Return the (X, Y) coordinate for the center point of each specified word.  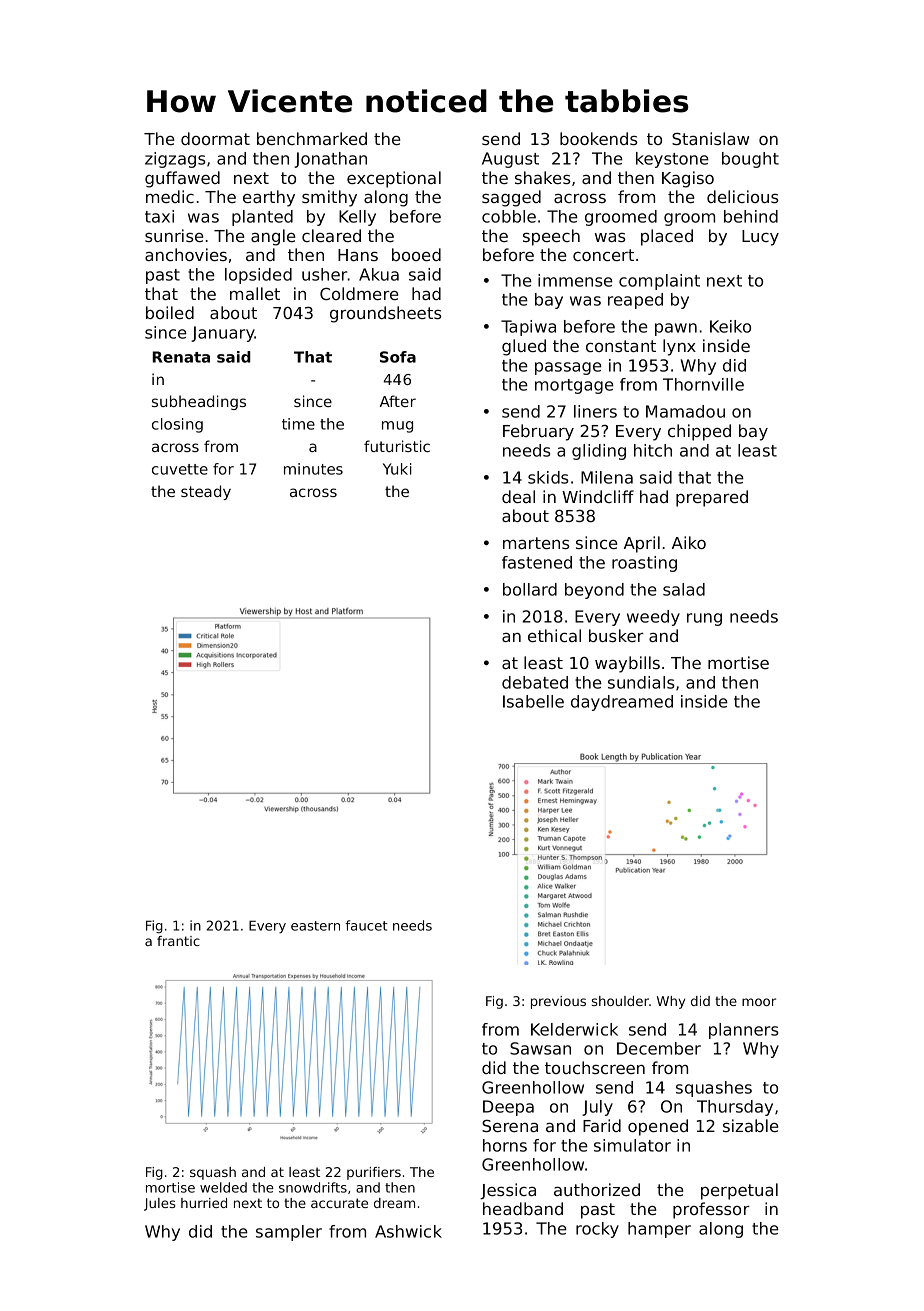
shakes (543, 177)
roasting (644, 564)
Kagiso (688, 179)
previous (558, 1002)
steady (206, 492)
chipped (699, 432)
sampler (289, 1233)
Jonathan (330, 160)
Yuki (397, 469)
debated (535, 682)
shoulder (620, 1001)
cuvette (180, 469)
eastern (315, 926)
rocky (597, 1230)
